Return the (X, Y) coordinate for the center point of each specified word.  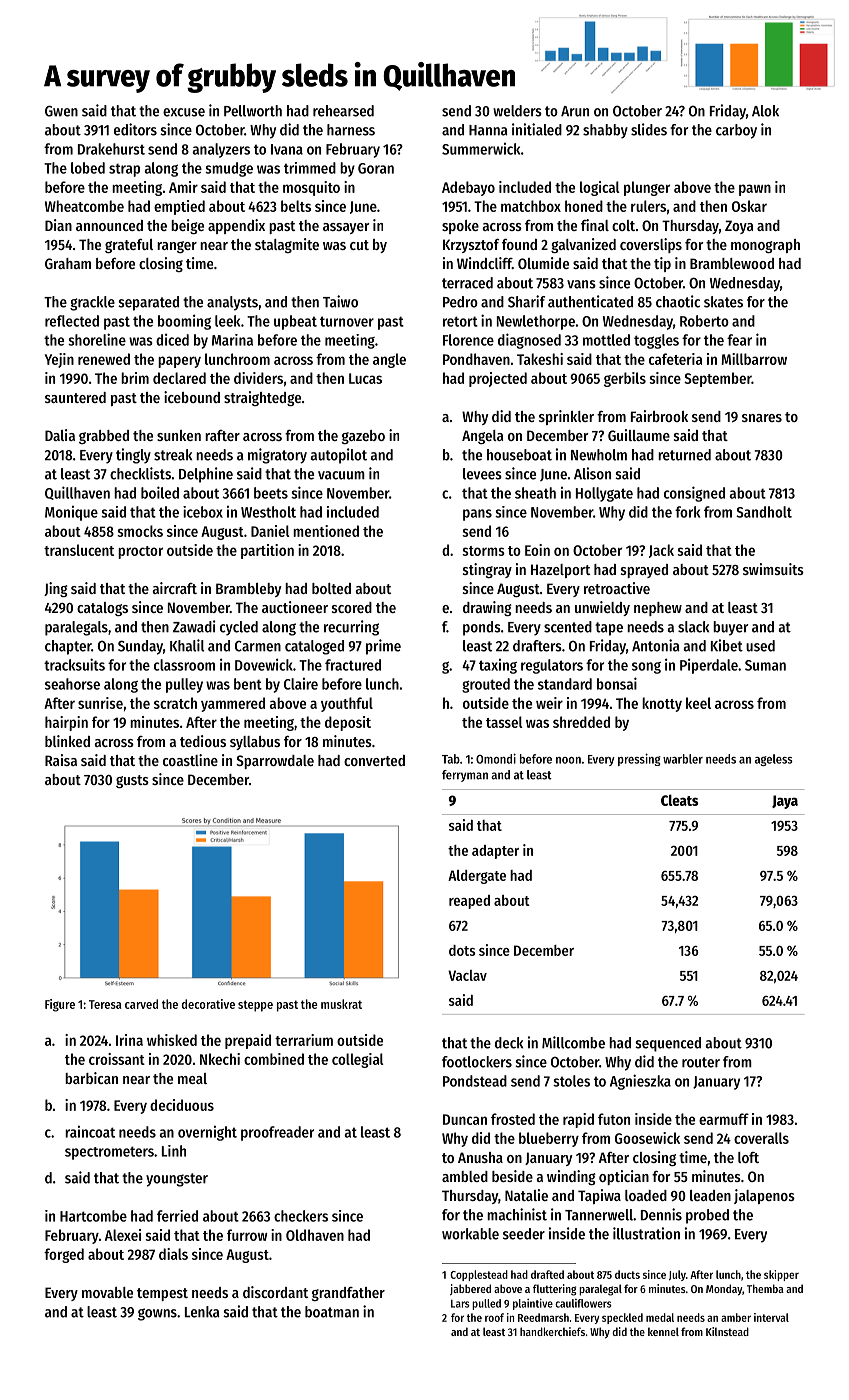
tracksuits (74, 664)
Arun (575, 111)
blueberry (549, 1139)
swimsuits (773, 569)
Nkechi (220, 1059)
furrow (247, 1235)
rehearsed (343, 111)
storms (483, 551)
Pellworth (253, 111)
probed (707, 1216)
